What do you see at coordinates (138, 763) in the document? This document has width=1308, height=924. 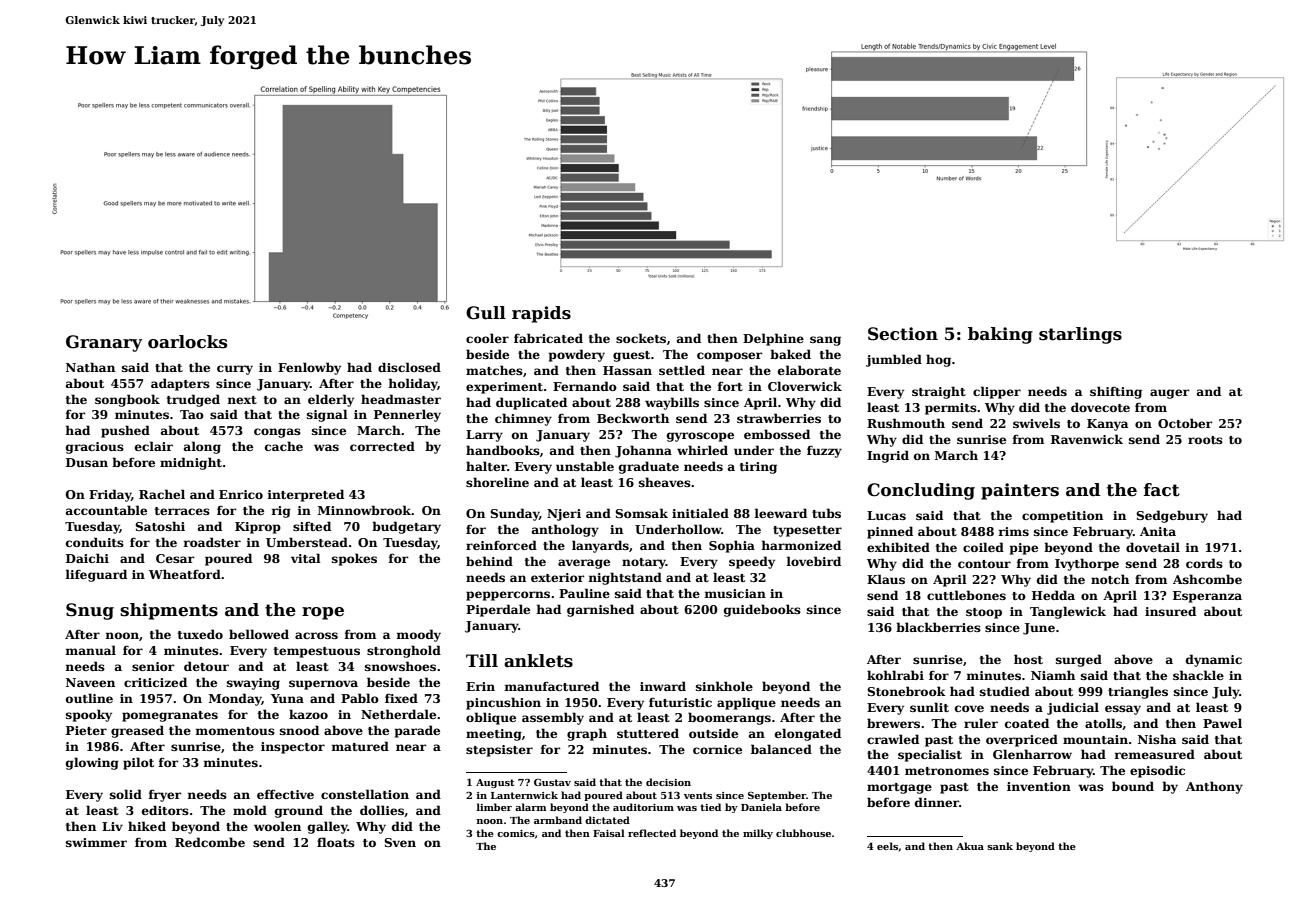 I see `pilot` at bounding box center [138, 763].
